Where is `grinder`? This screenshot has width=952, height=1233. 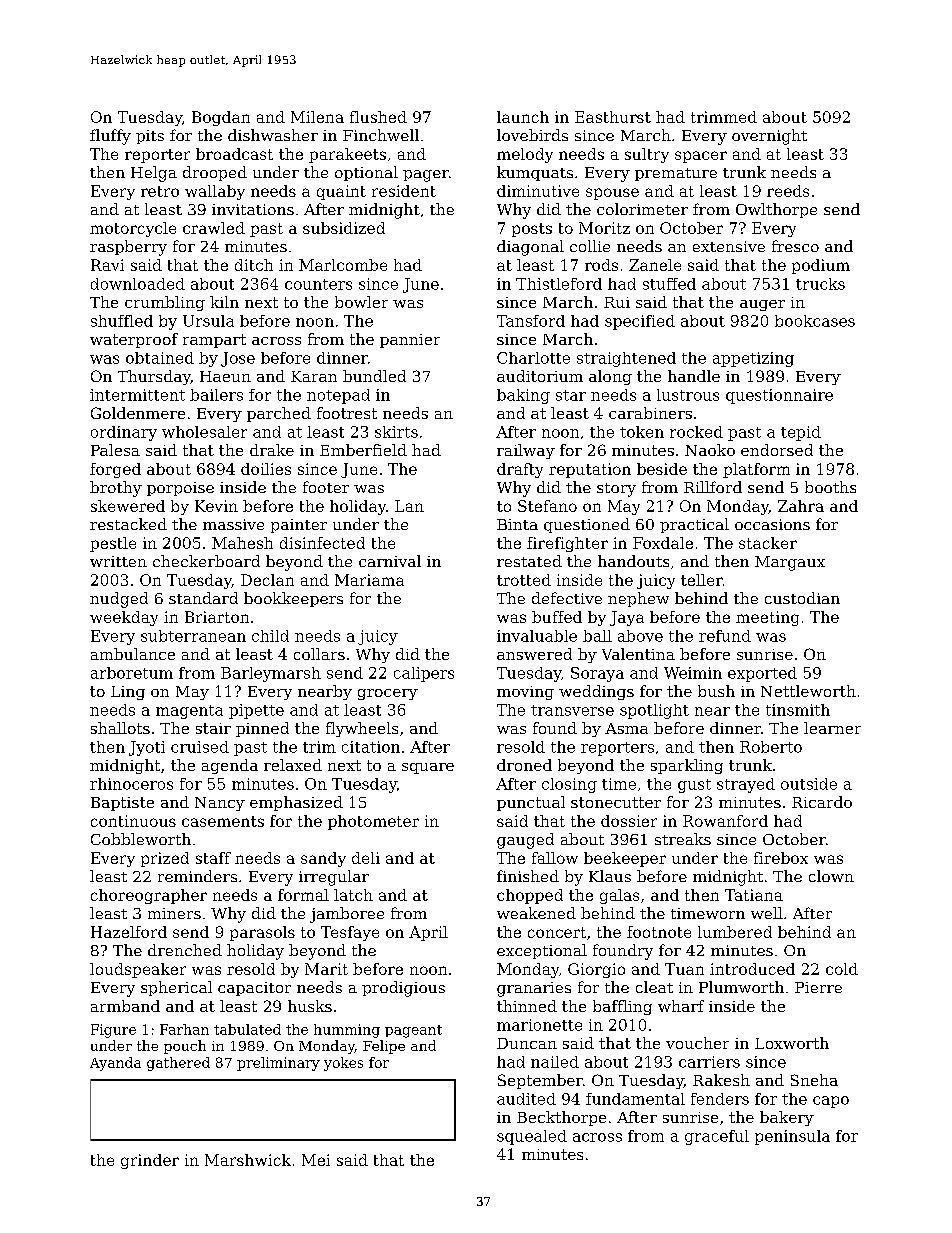 grinder is located at coordinates (150, 1161).
